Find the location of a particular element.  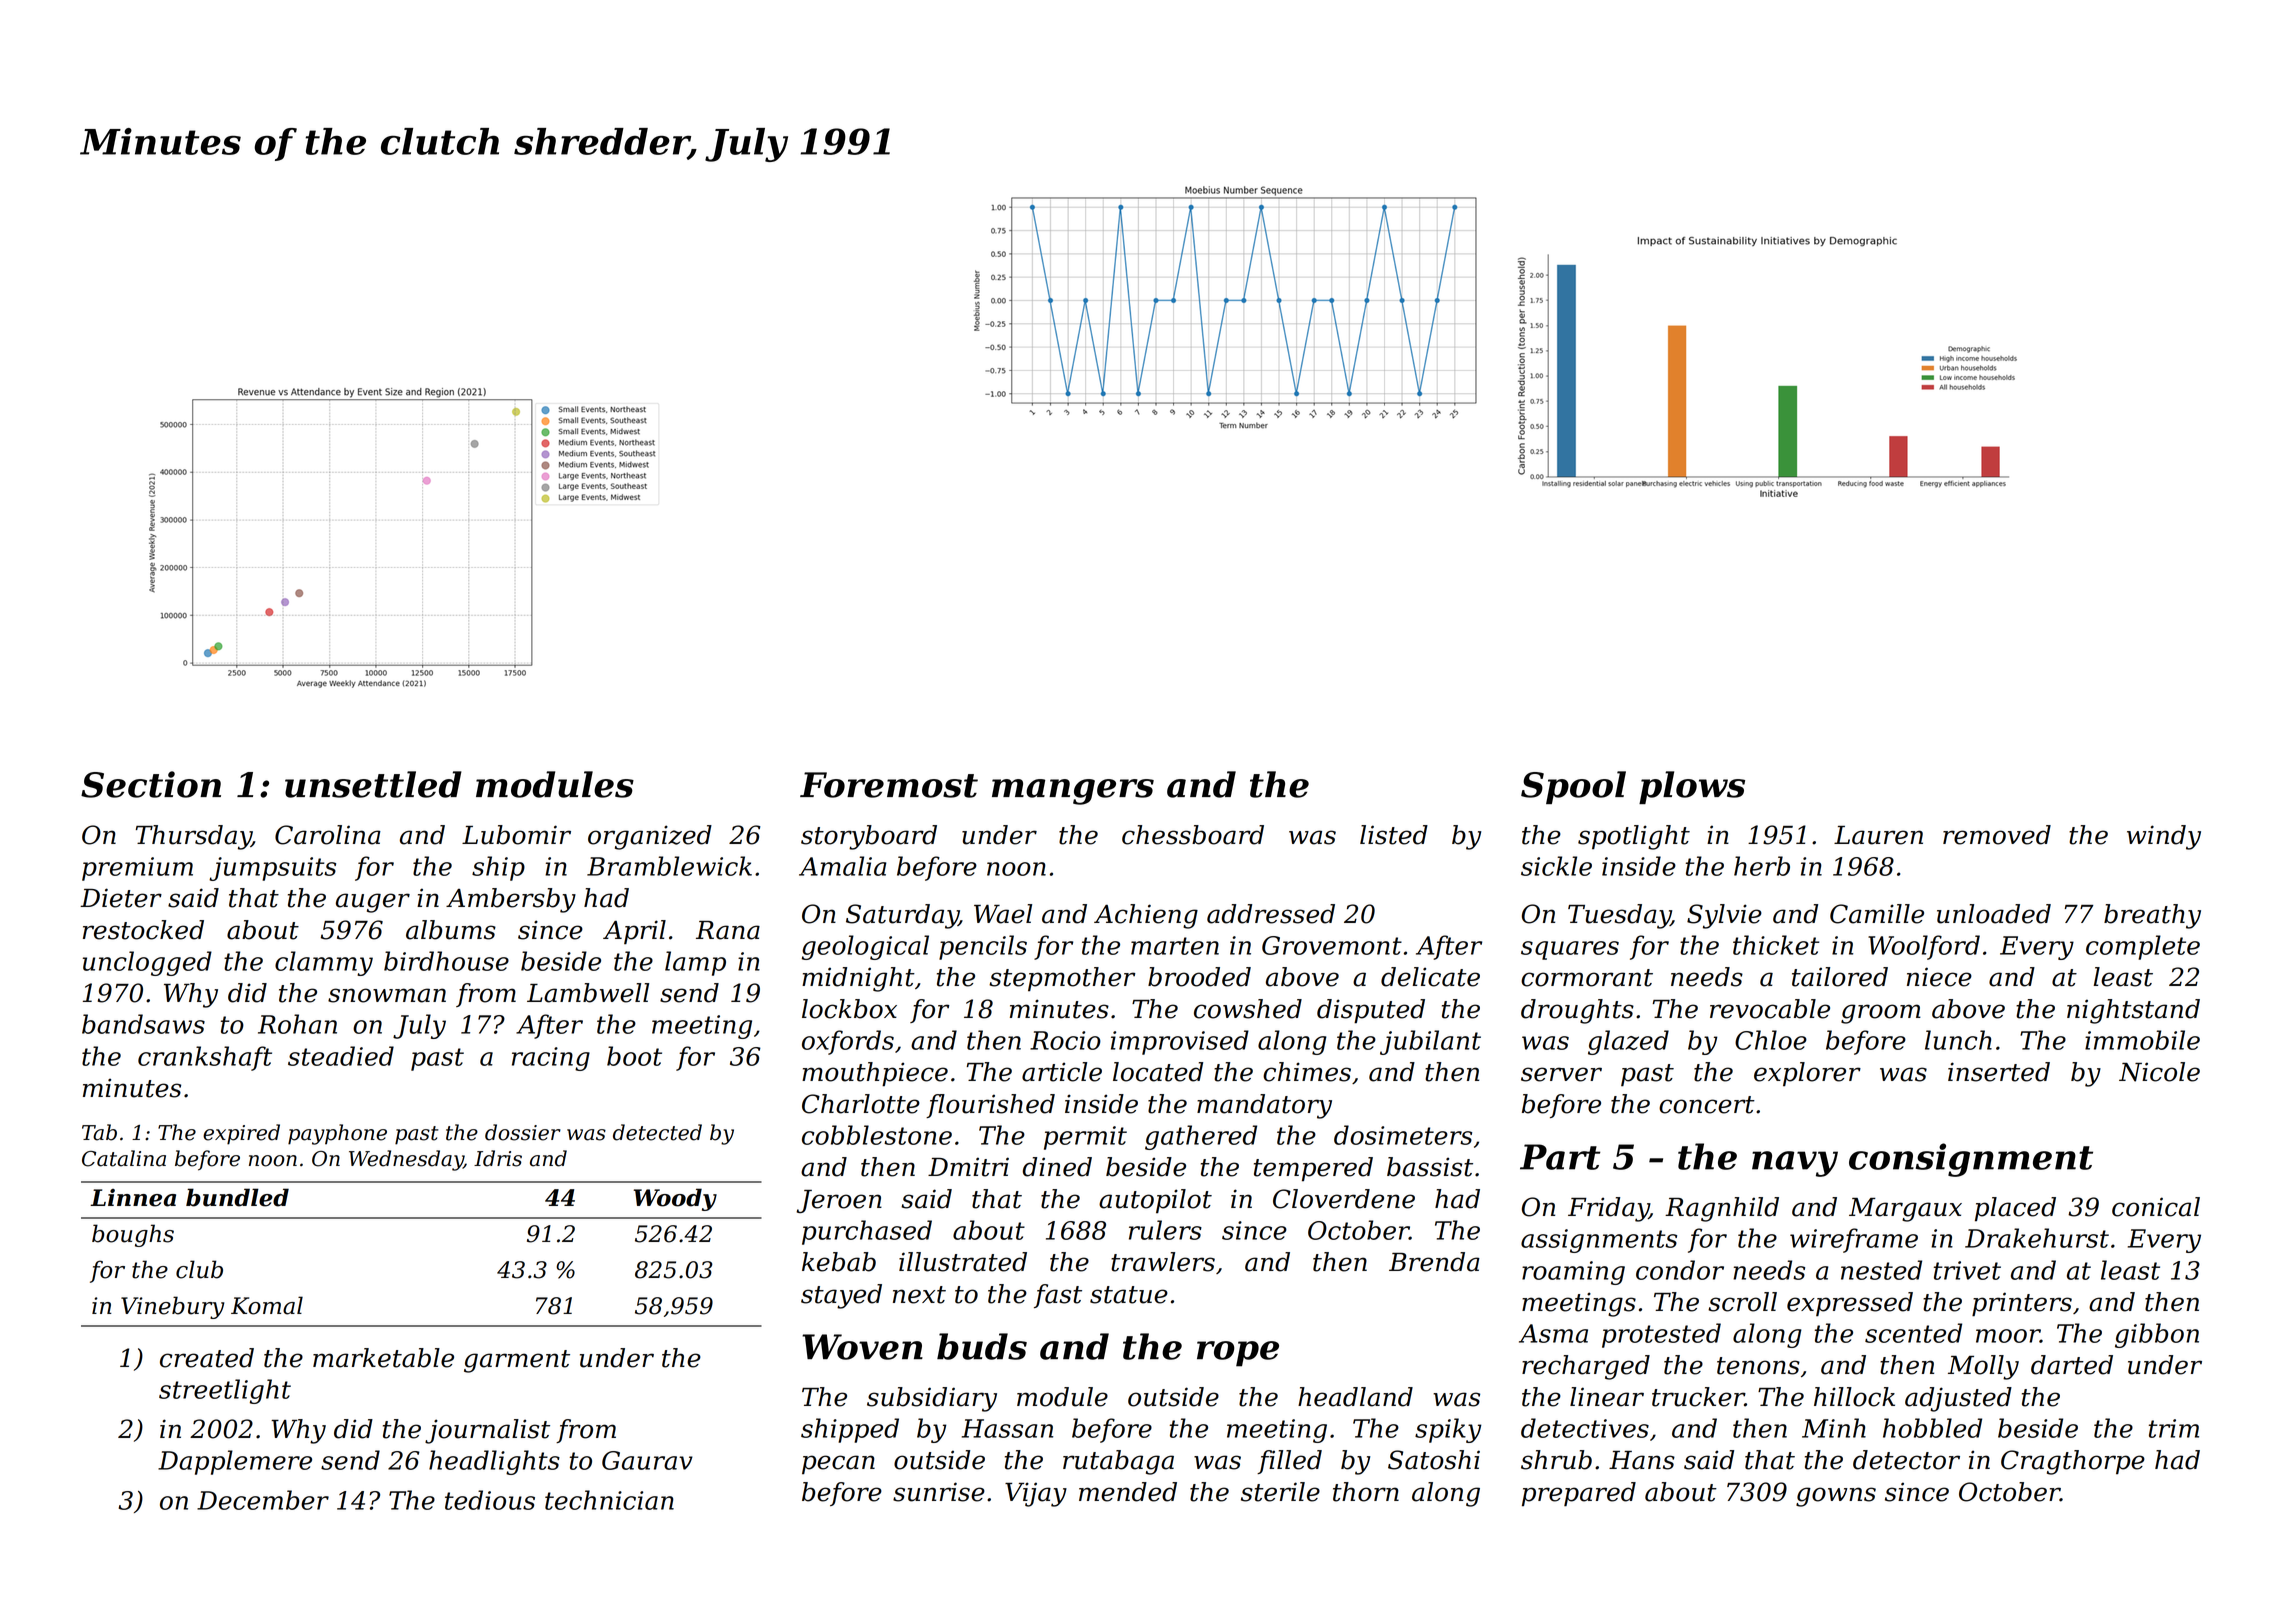

plows is located at coordinates (1692, 787).
